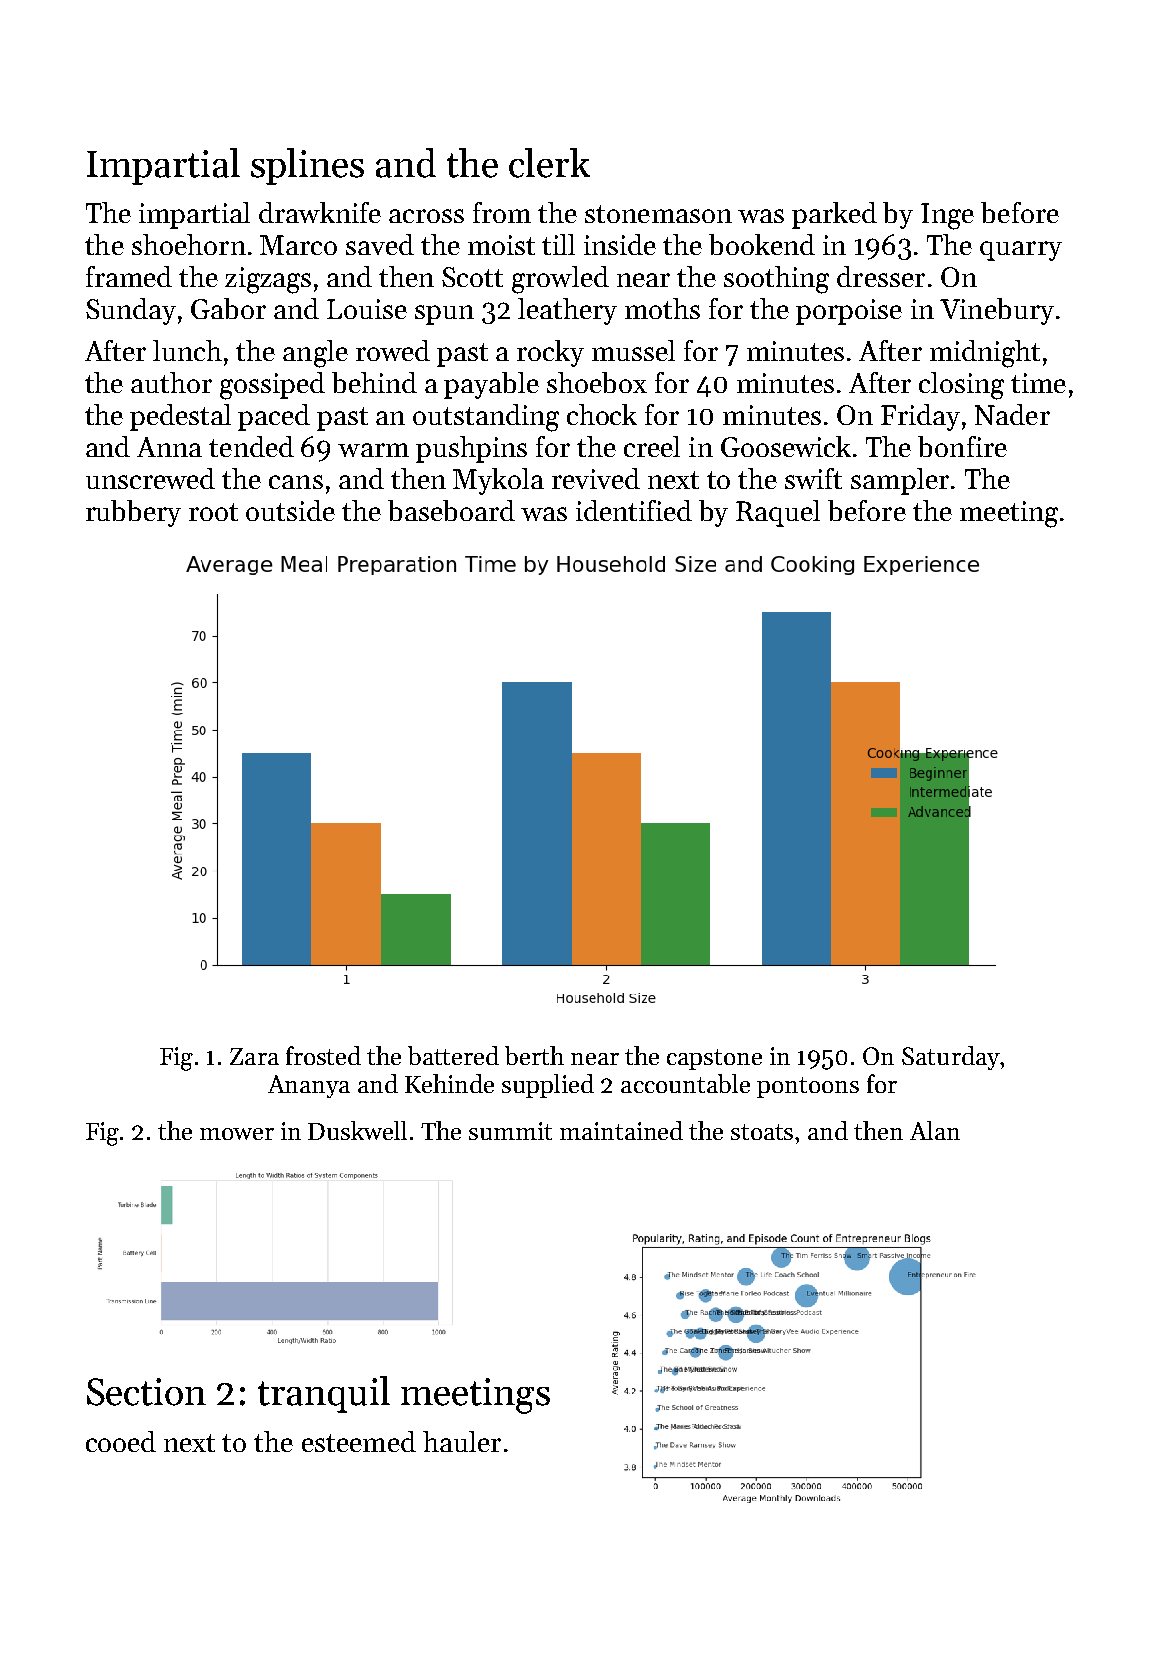 Image resolution: width=1165 pixels, height=1654 pixels. What do you see at coordinates (900, 481) in the screenshot?
I see `sampler` at bounding box center [900, 481].
